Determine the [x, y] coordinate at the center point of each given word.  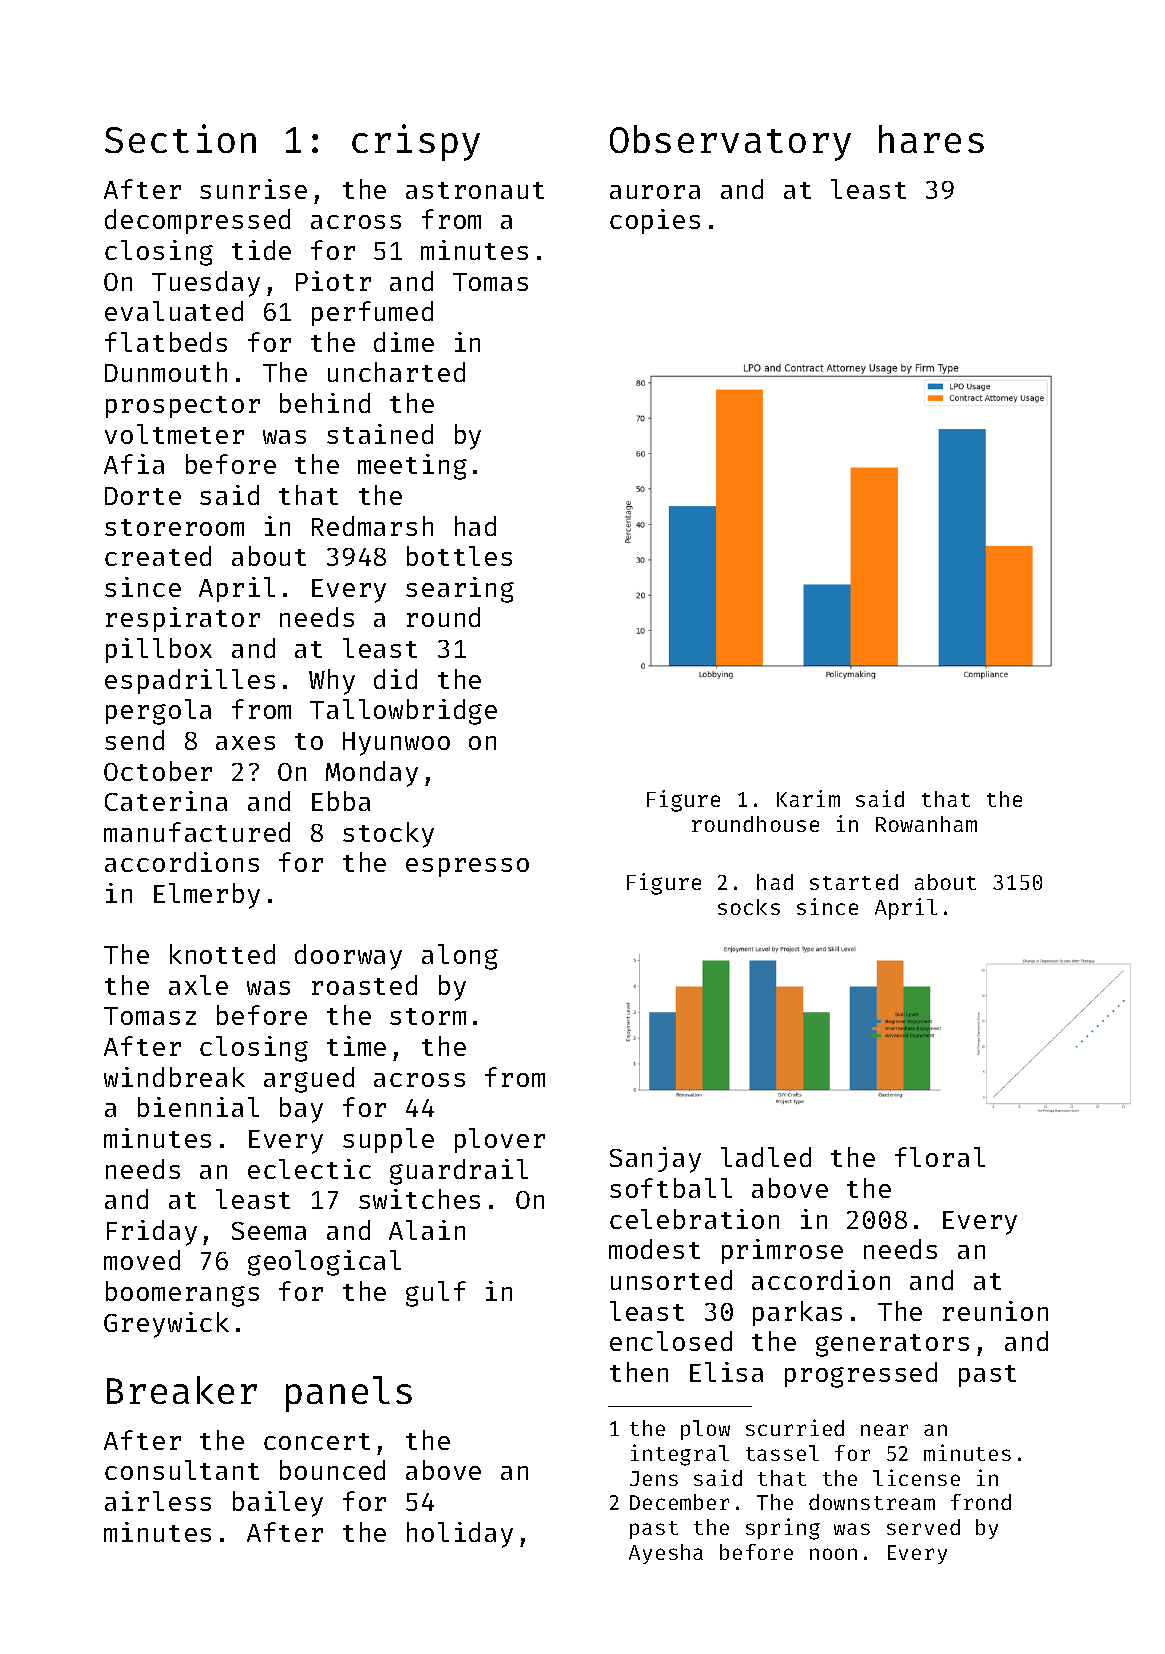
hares [931, 139]
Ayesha [666, 1554]
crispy [416, 142]
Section [180, 138]
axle [198, 985]
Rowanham [926, 824]
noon [833, 1554]
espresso [467, 867]
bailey [278, 1504]
